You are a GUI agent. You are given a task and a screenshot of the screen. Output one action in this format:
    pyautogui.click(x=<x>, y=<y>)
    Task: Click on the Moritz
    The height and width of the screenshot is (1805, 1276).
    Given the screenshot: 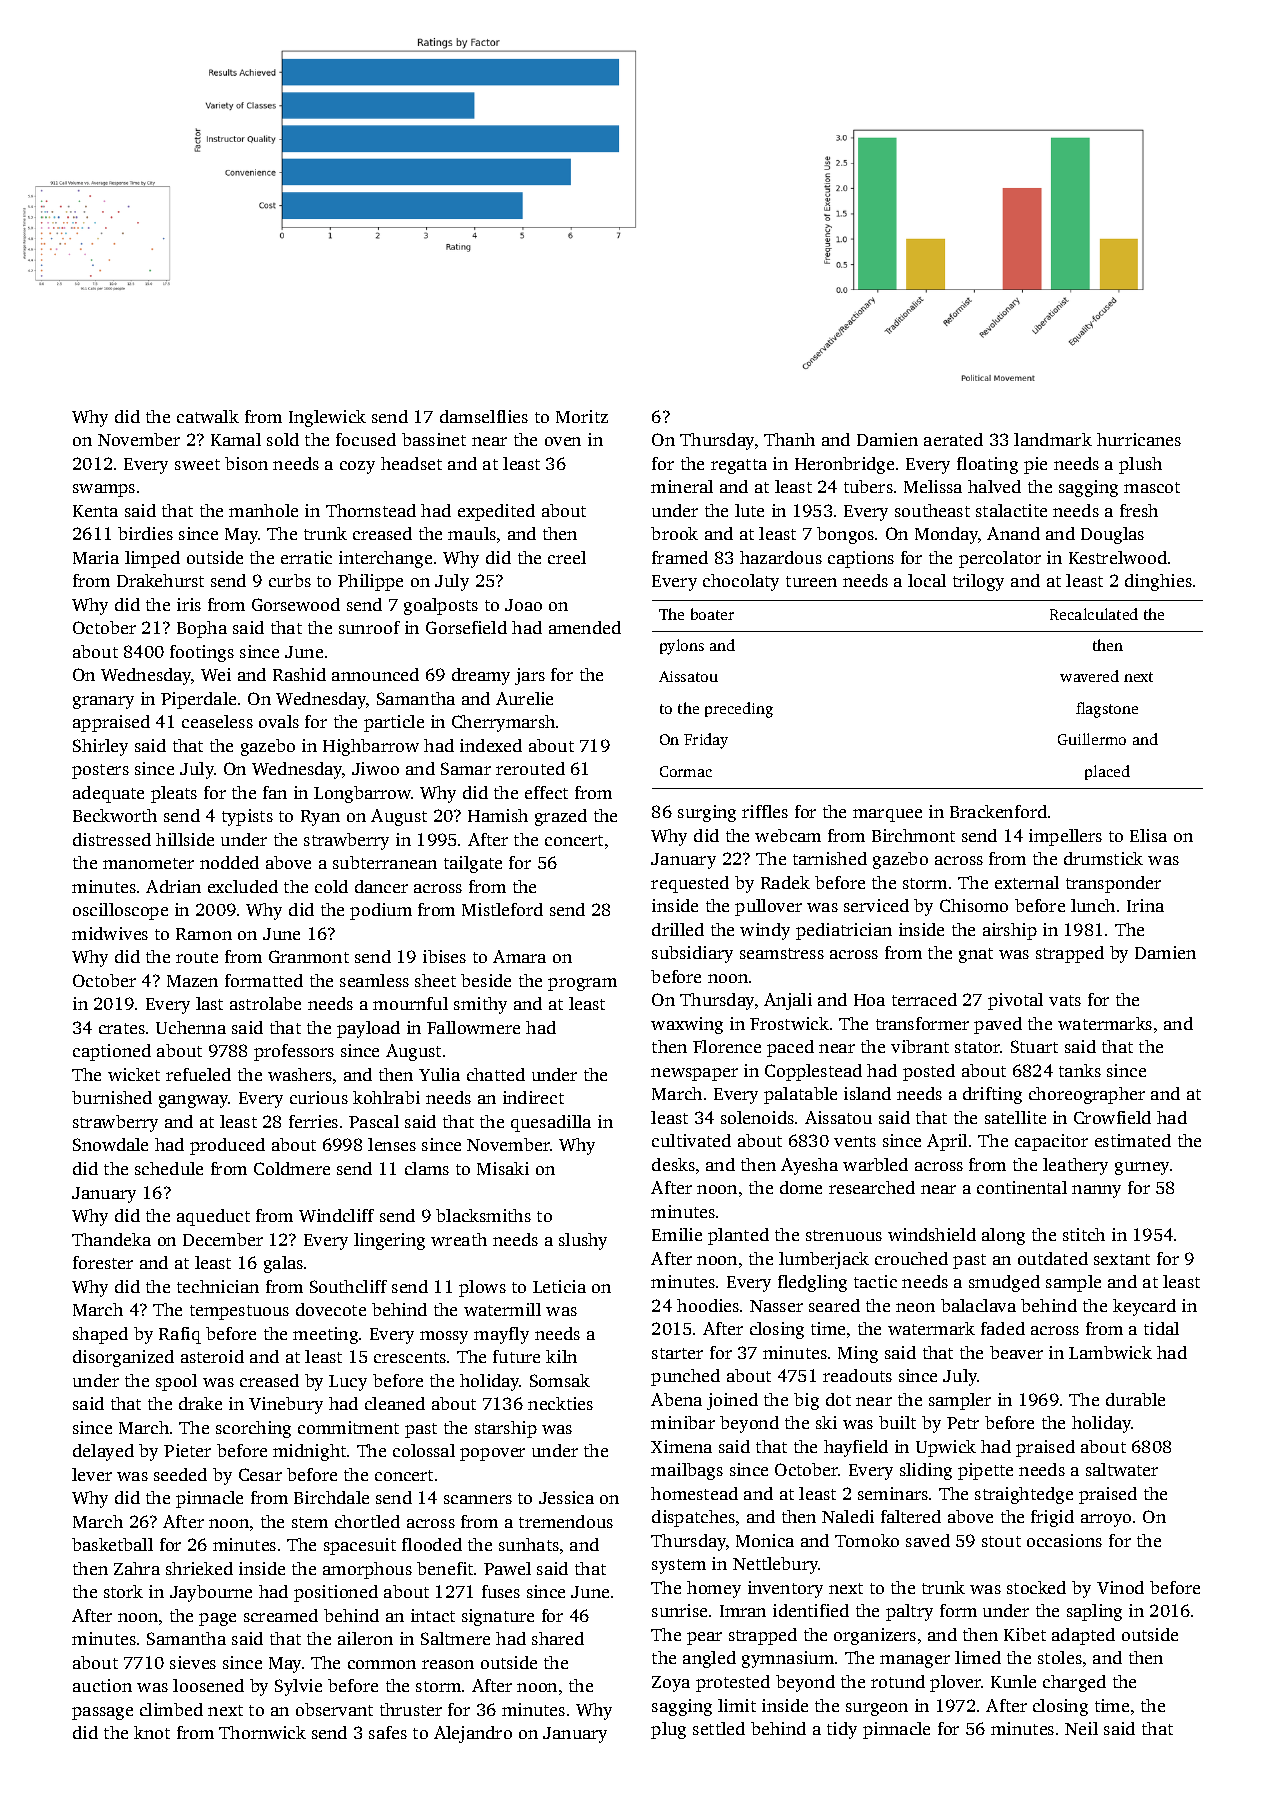 What is the action you would take?
    pyautogui.click(x=582, y=416)
